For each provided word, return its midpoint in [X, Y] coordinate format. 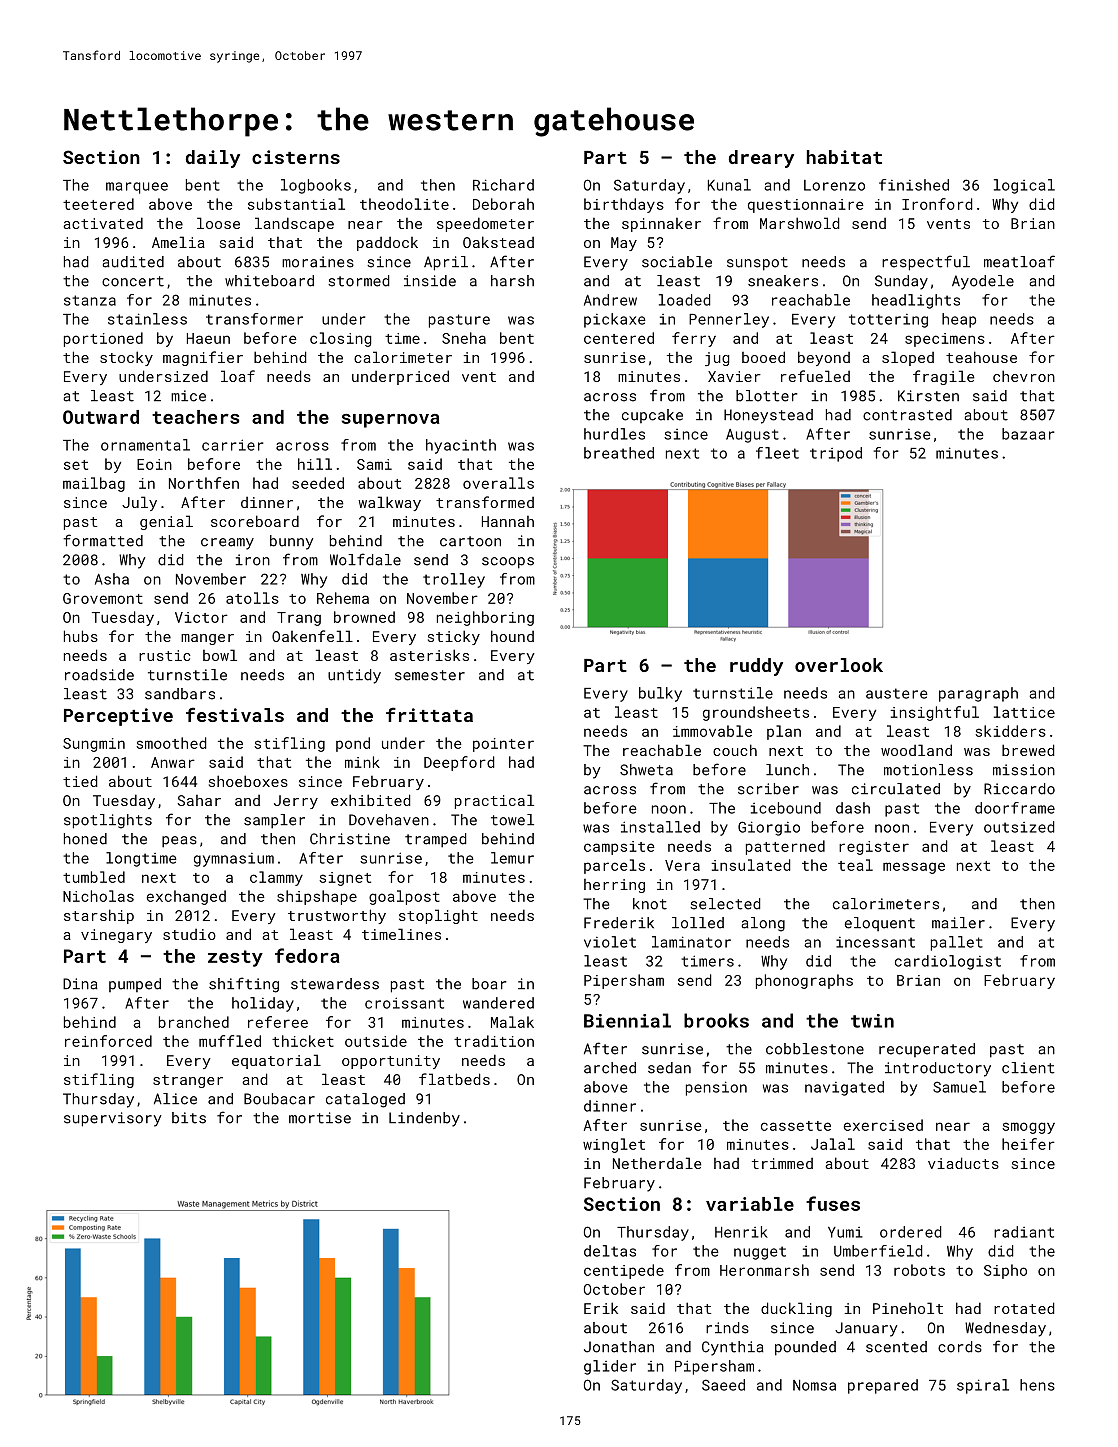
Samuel [959, 1087]
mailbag [94, 484]
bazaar [1028, 434]
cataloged [365, 1100]
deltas [610, 1251]
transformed [485, 502]
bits [189, 1118]
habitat [844, 157]
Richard [503, 185]
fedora [307, 955]
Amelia [178, 242]
